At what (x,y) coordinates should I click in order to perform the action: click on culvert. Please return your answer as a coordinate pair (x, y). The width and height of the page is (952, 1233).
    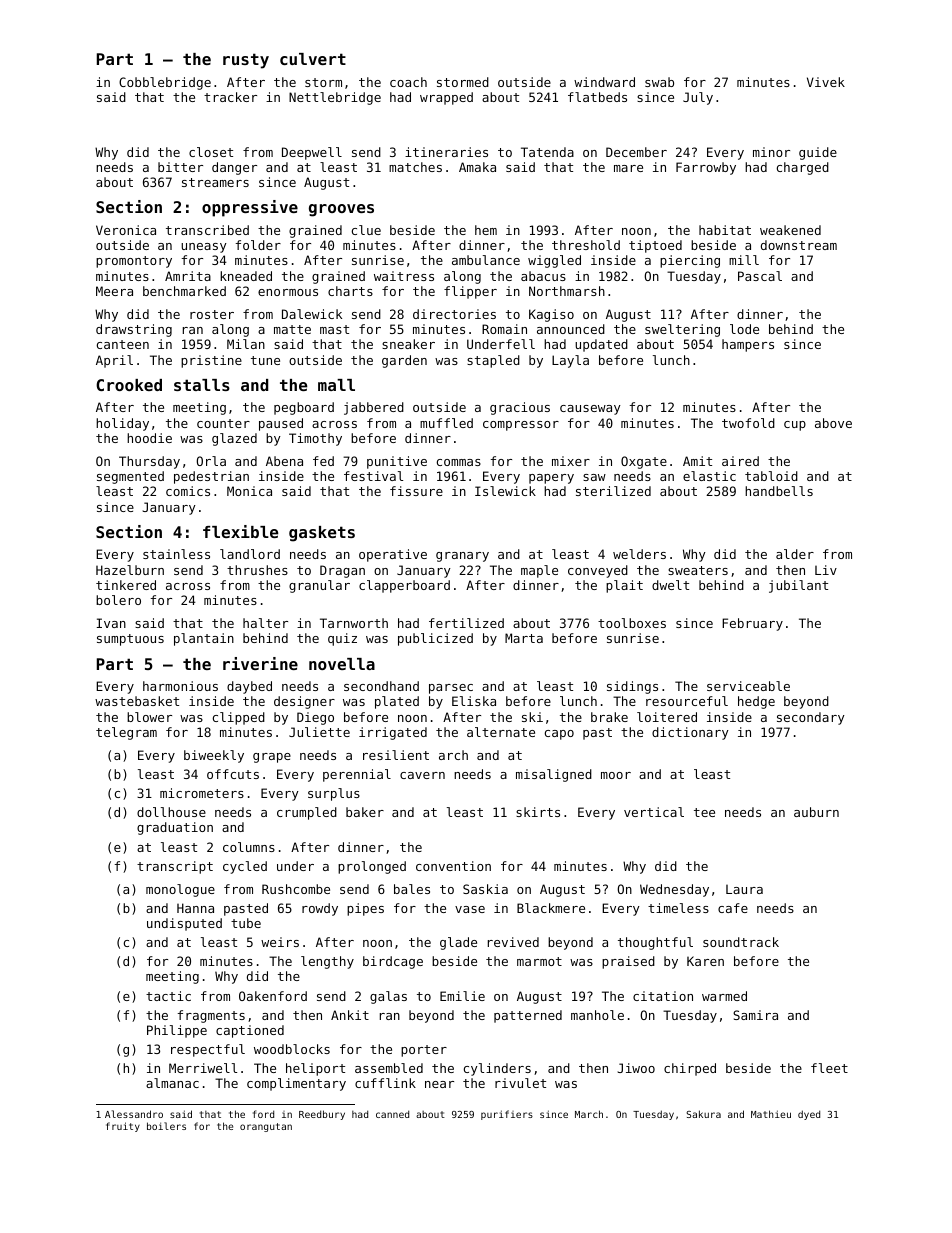
    Looking at the image, I should click on (313, 59).
